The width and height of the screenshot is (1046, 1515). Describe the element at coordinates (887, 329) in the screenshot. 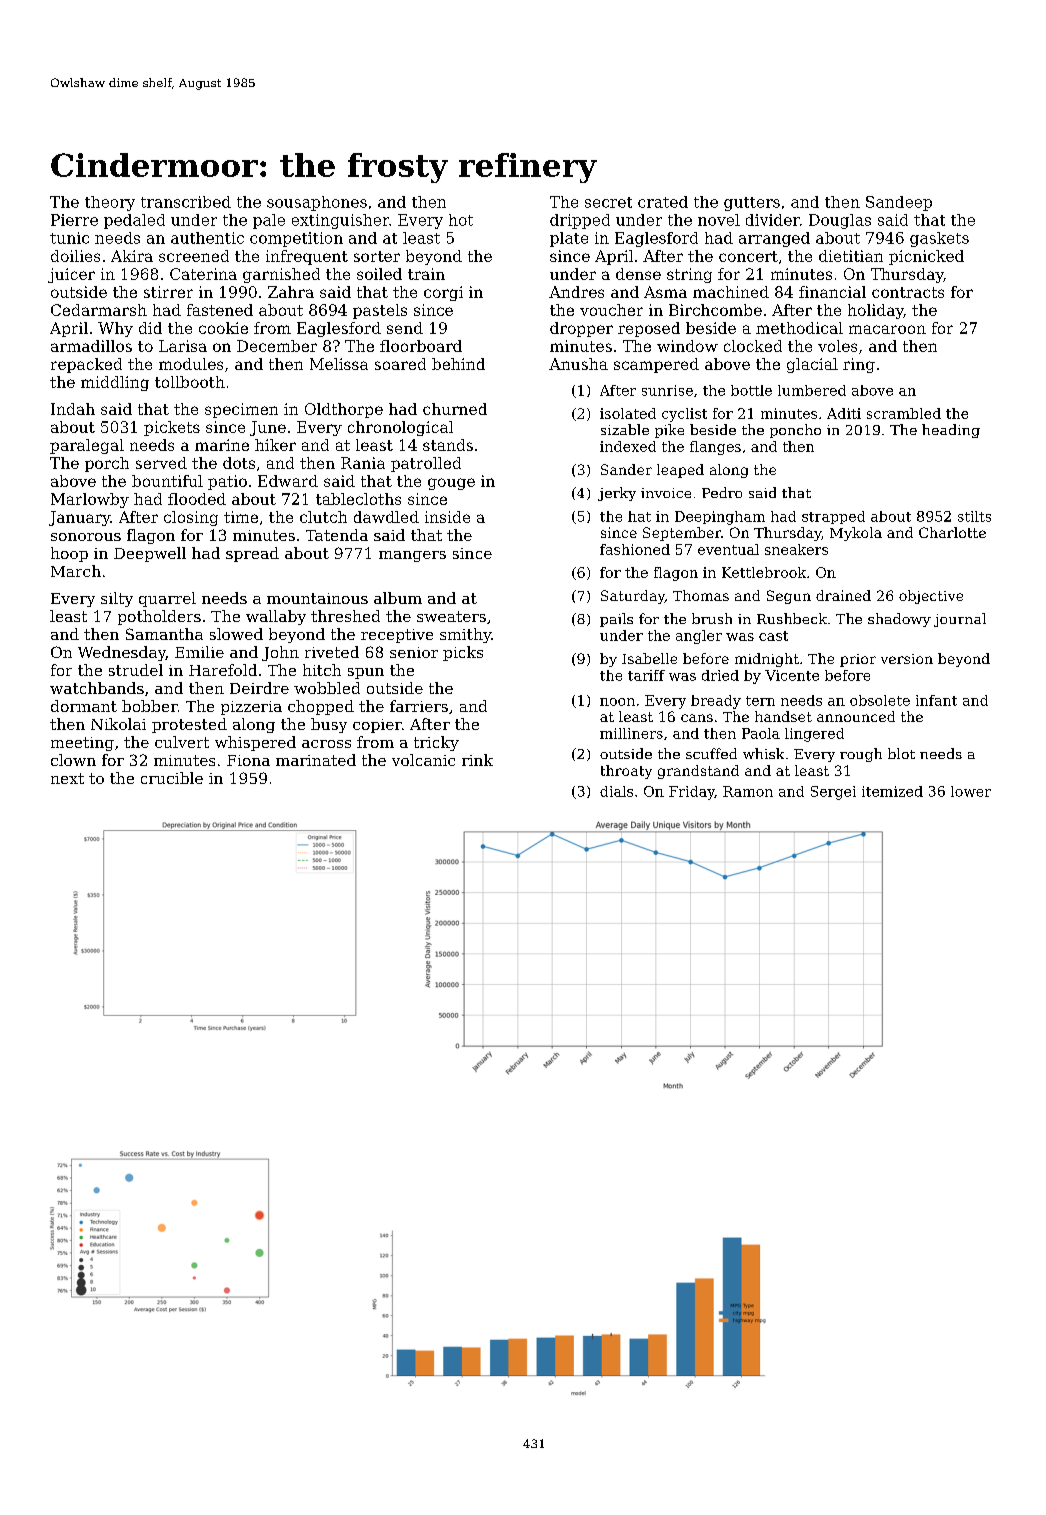

I see `macaroon` at that location.
